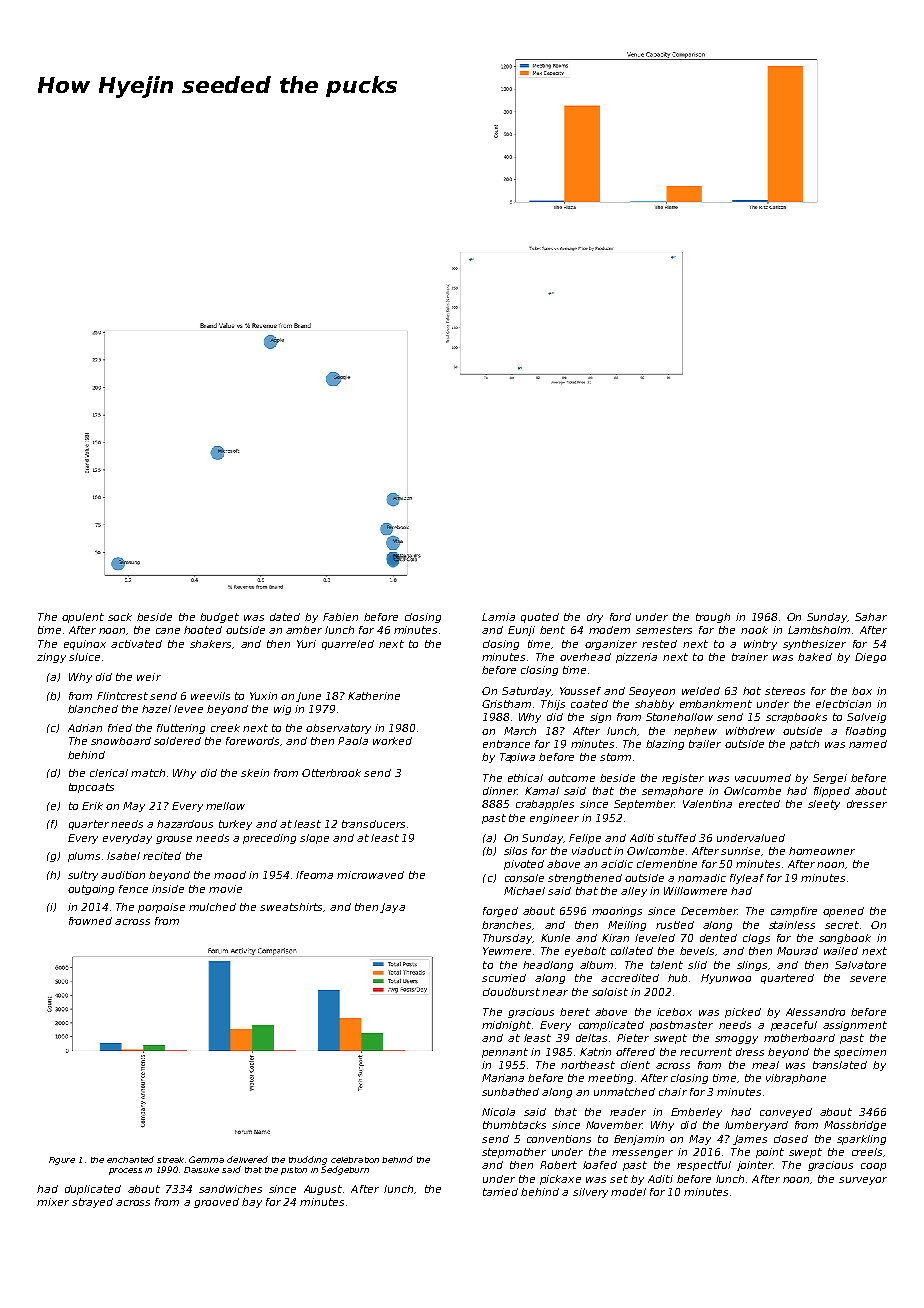  I want to click on semaphore, so click(672, 792).
